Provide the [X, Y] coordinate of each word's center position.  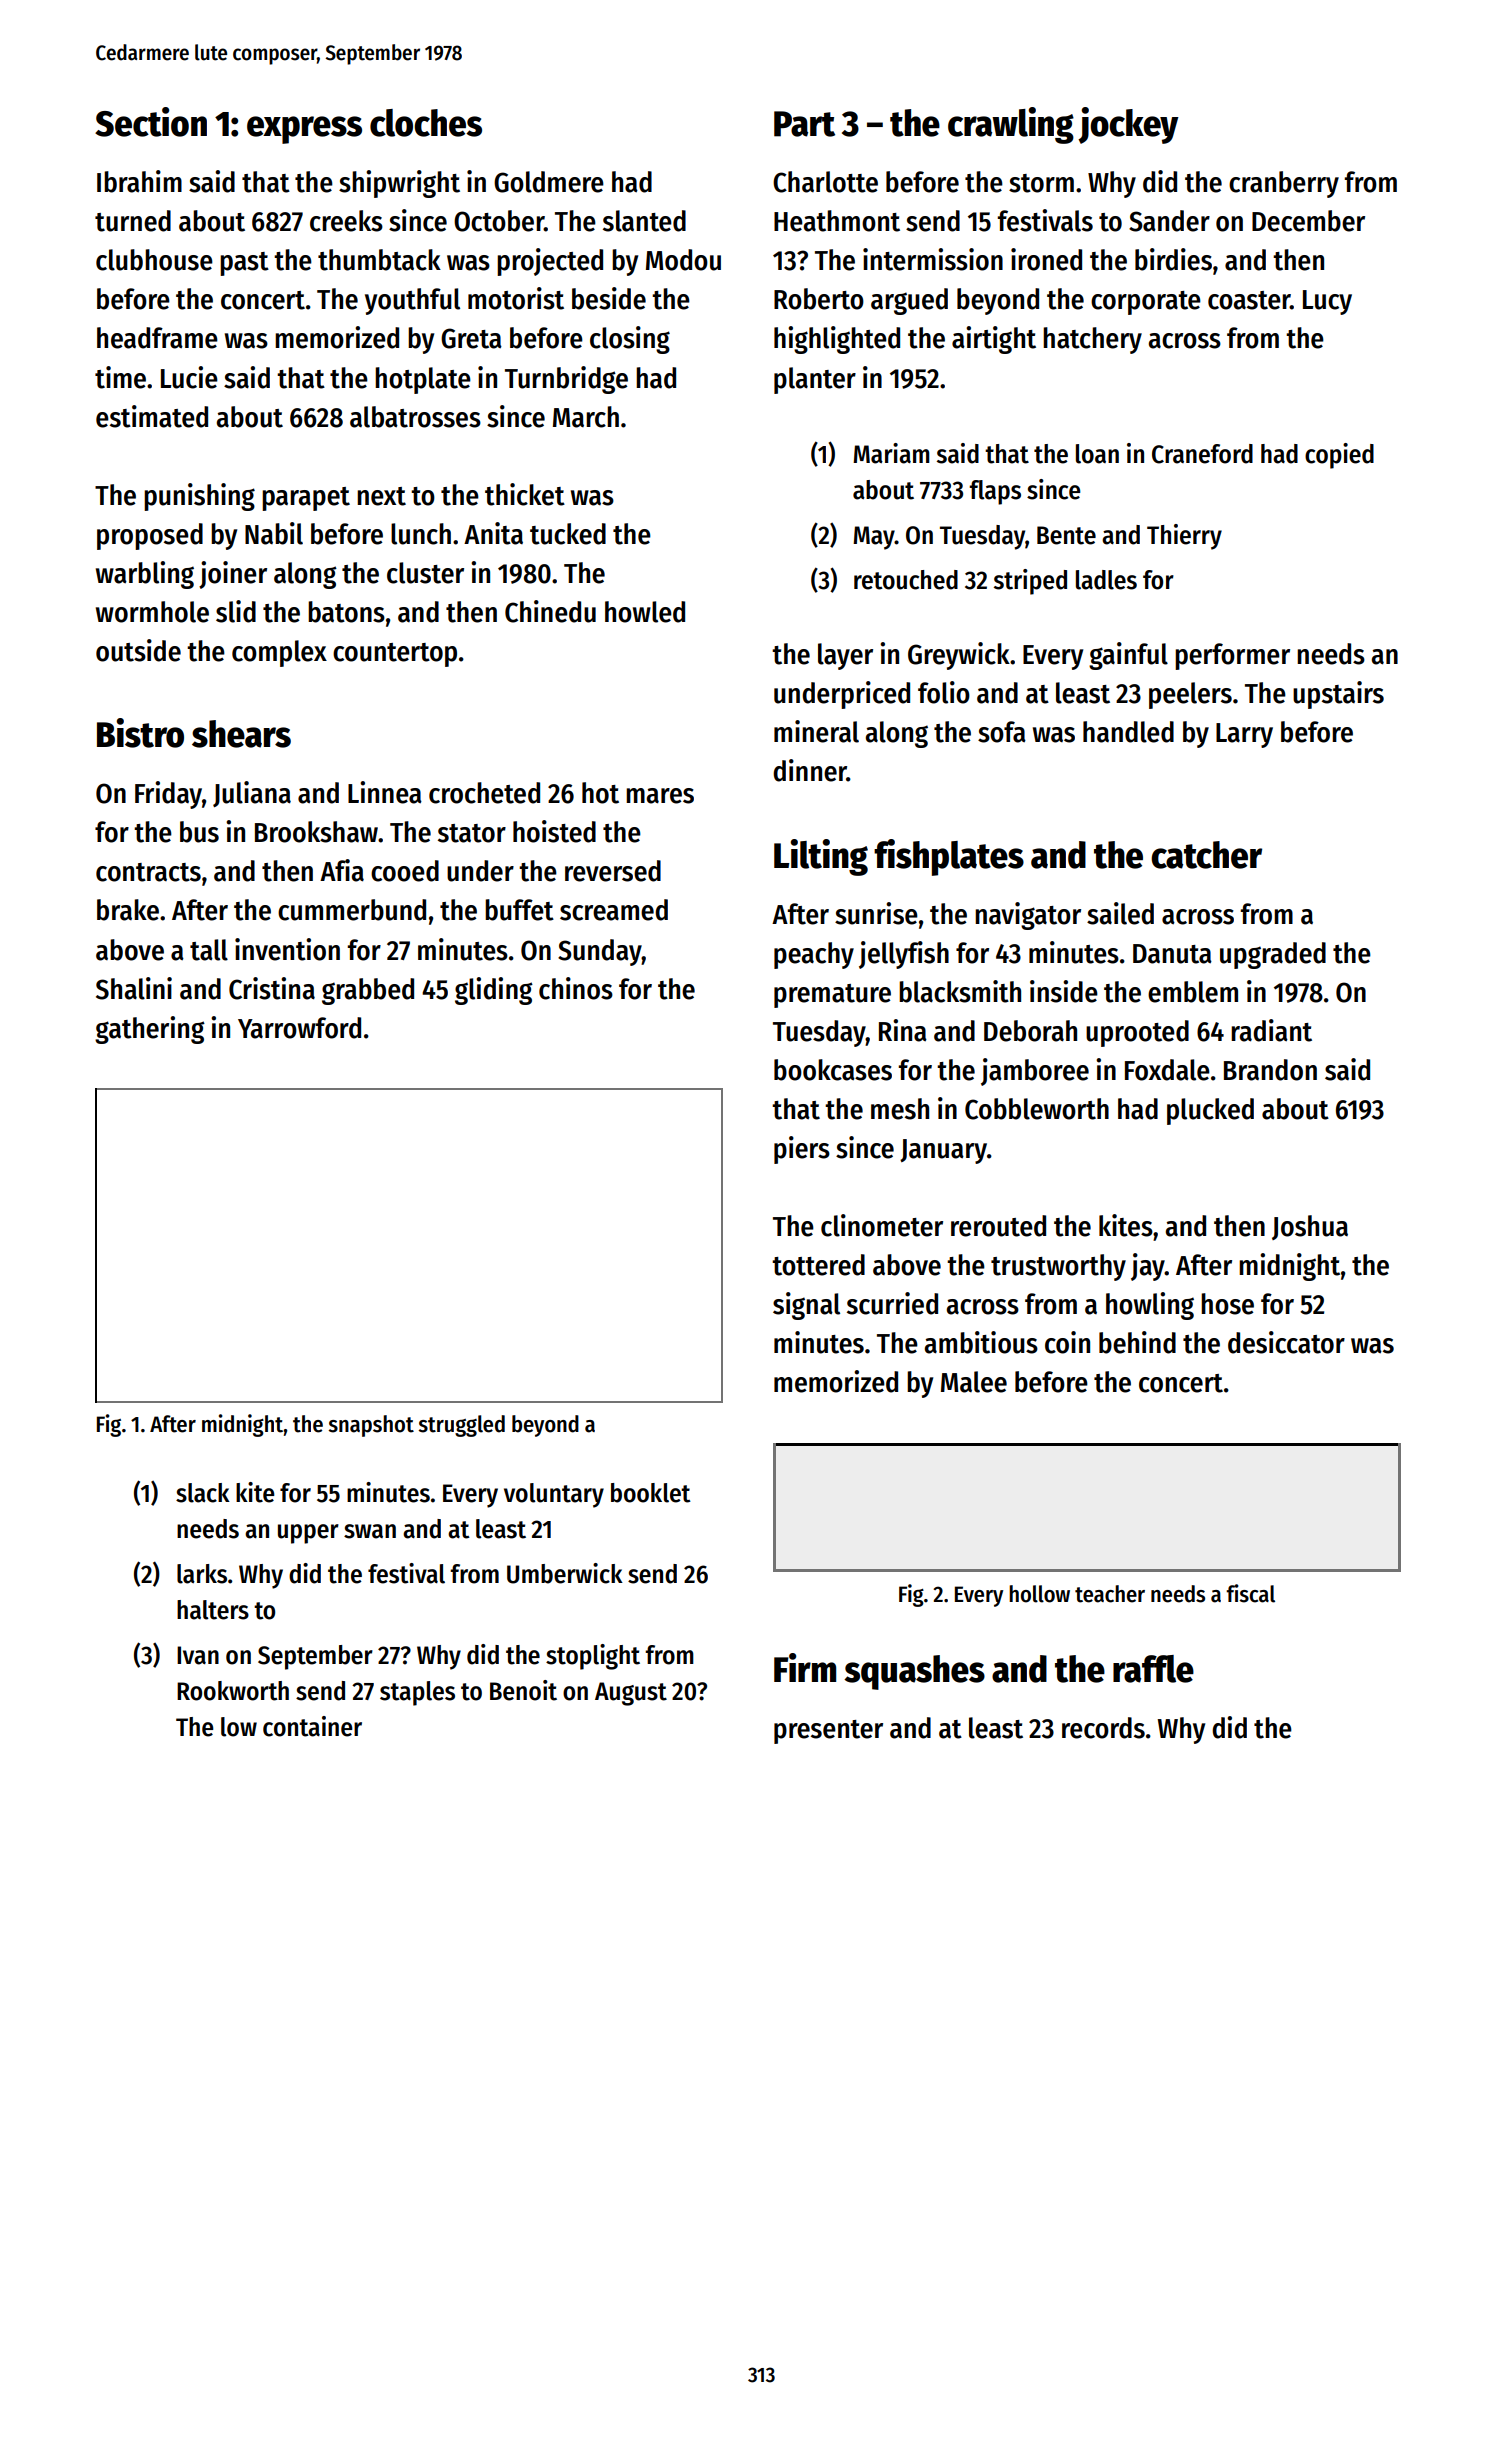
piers [802, 1150]
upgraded [1273, 955]
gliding [494, 991]
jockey [1128, 125]
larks [202, 1574]
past [244, 264]
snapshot [371, 1426]
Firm [805, 1667]
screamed [614, 910]
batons [346, 612]
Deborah [1030, 1031]
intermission [933, 259]
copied [1339, 456]
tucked [568, 534]
